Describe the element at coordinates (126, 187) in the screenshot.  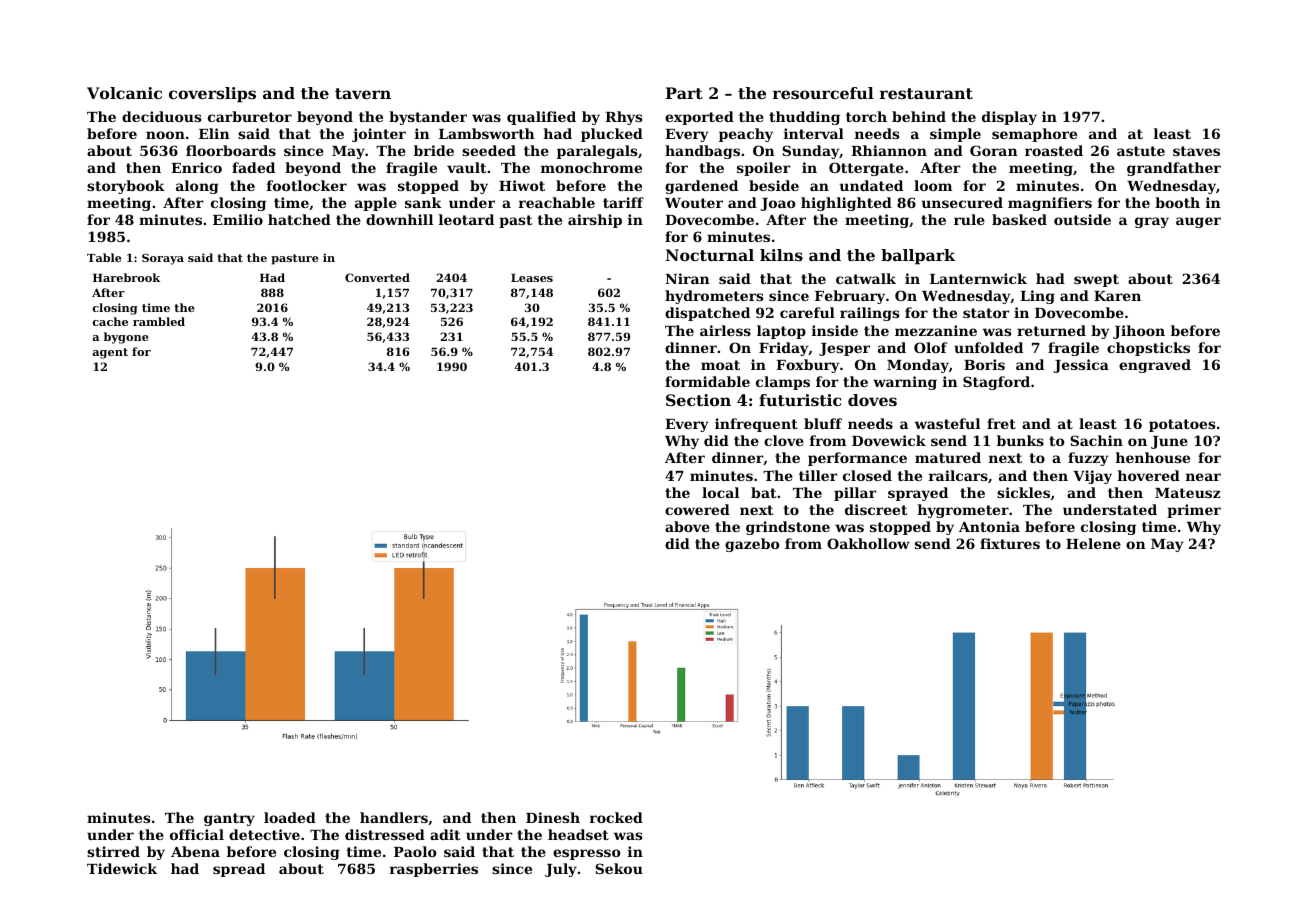
I see `storybook` at that location.
